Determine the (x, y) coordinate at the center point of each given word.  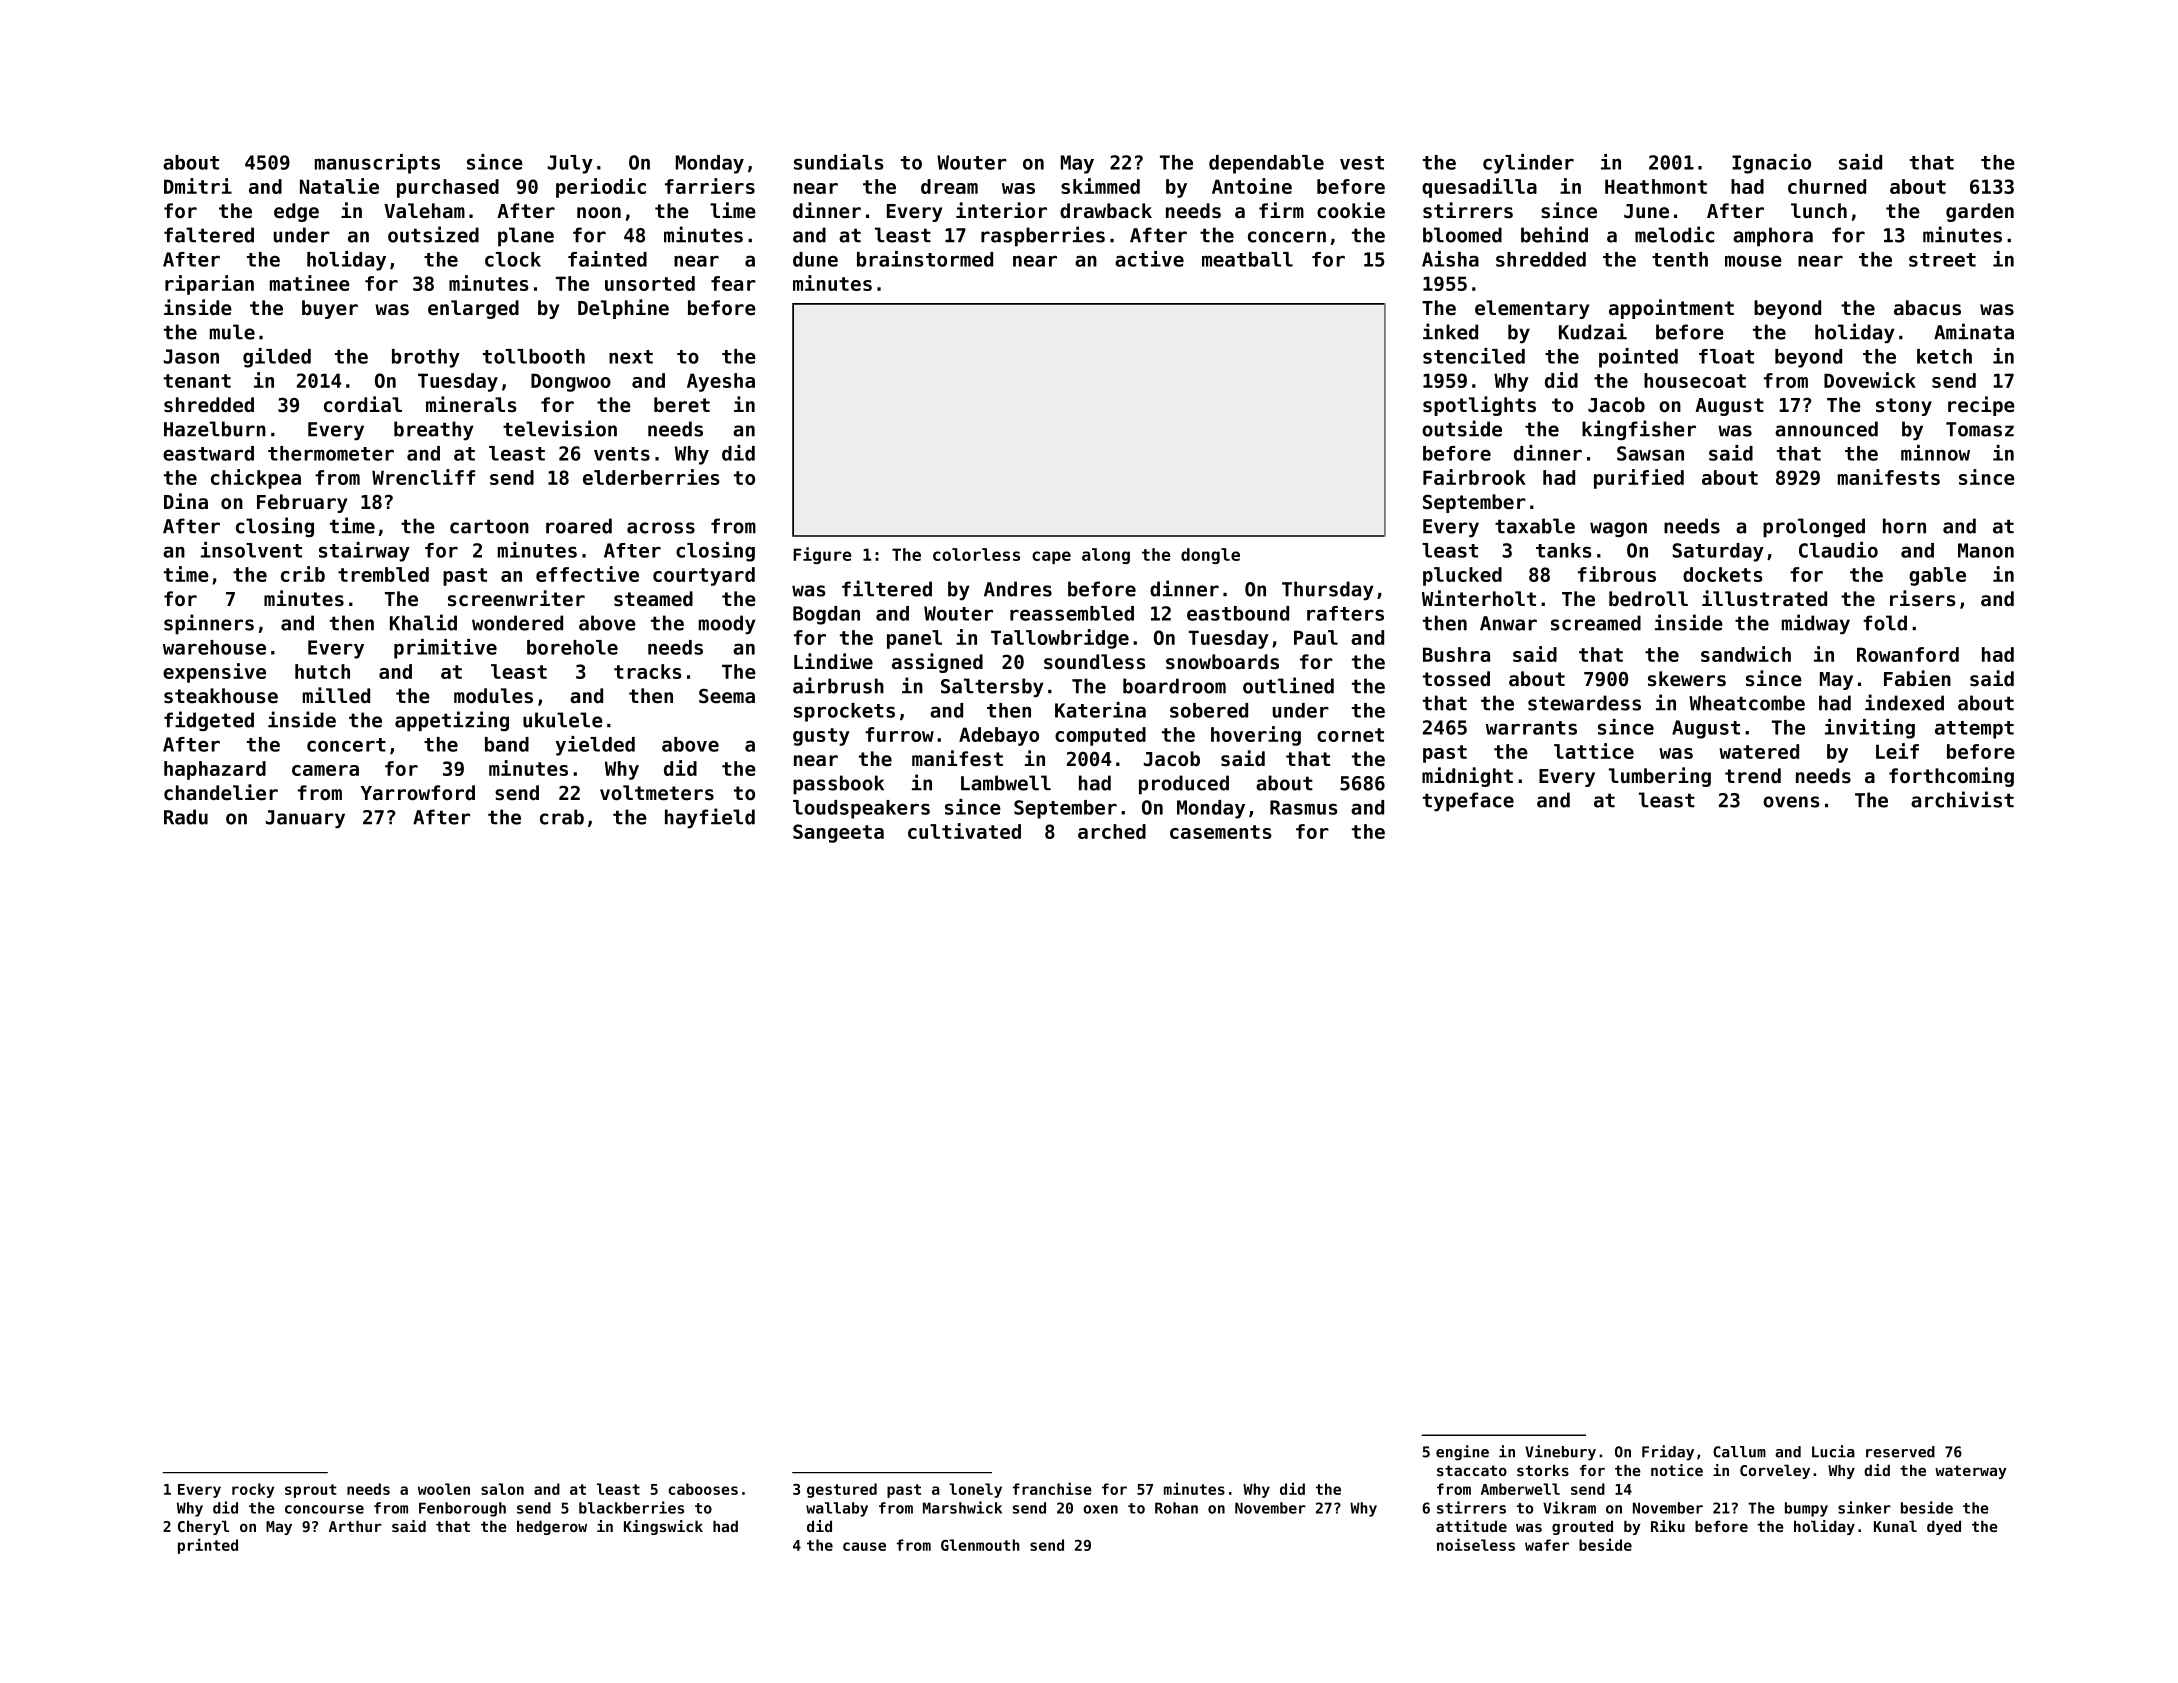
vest (1362, 163)
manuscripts (377, 164)
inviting (1870, 729)
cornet (1350, 735)
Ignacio (1771, 164)
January (305, 819)
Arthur (355, 1526)
